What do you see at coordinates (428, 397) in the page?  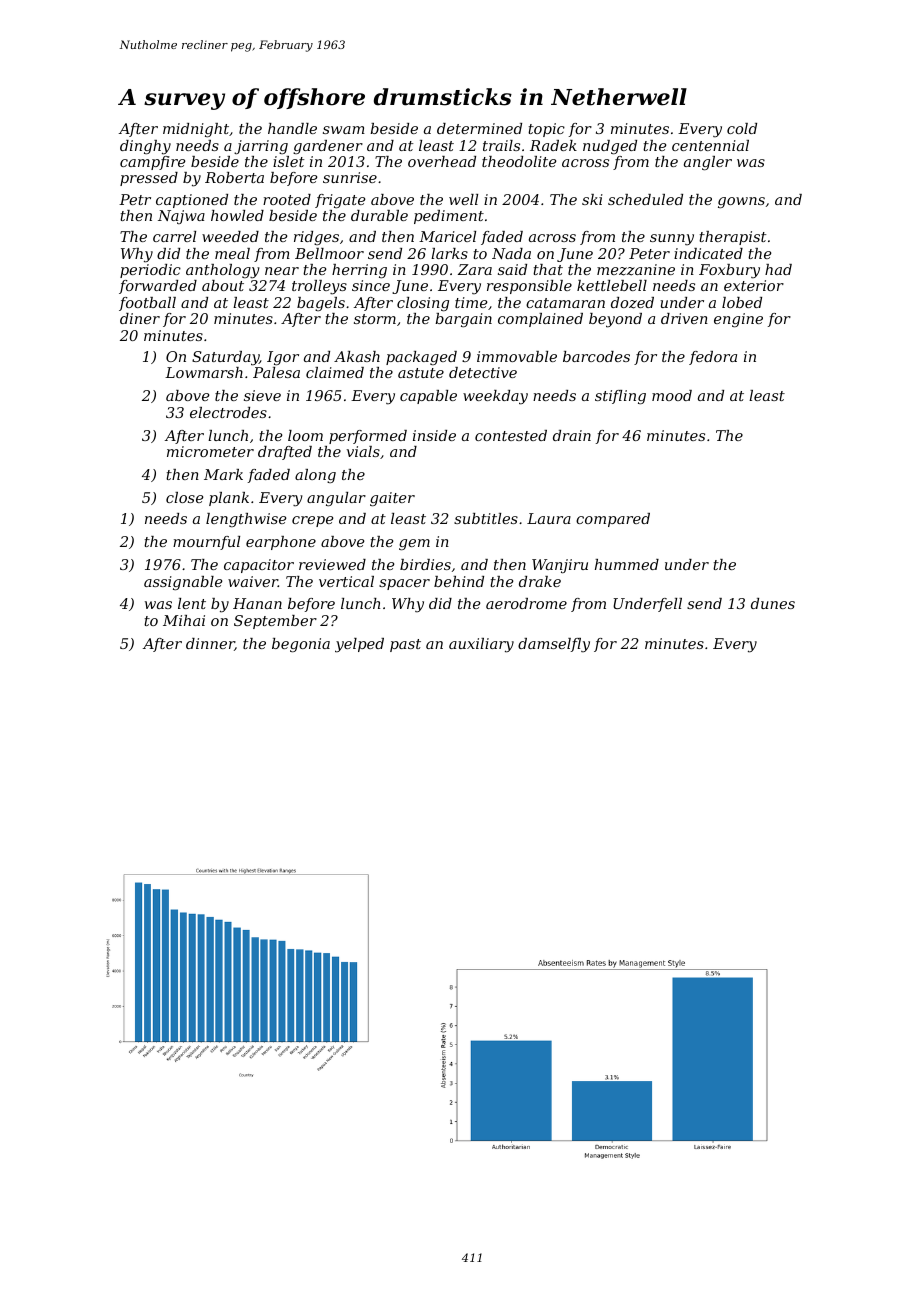 I see `capable` at bounding box center [428, 397].
